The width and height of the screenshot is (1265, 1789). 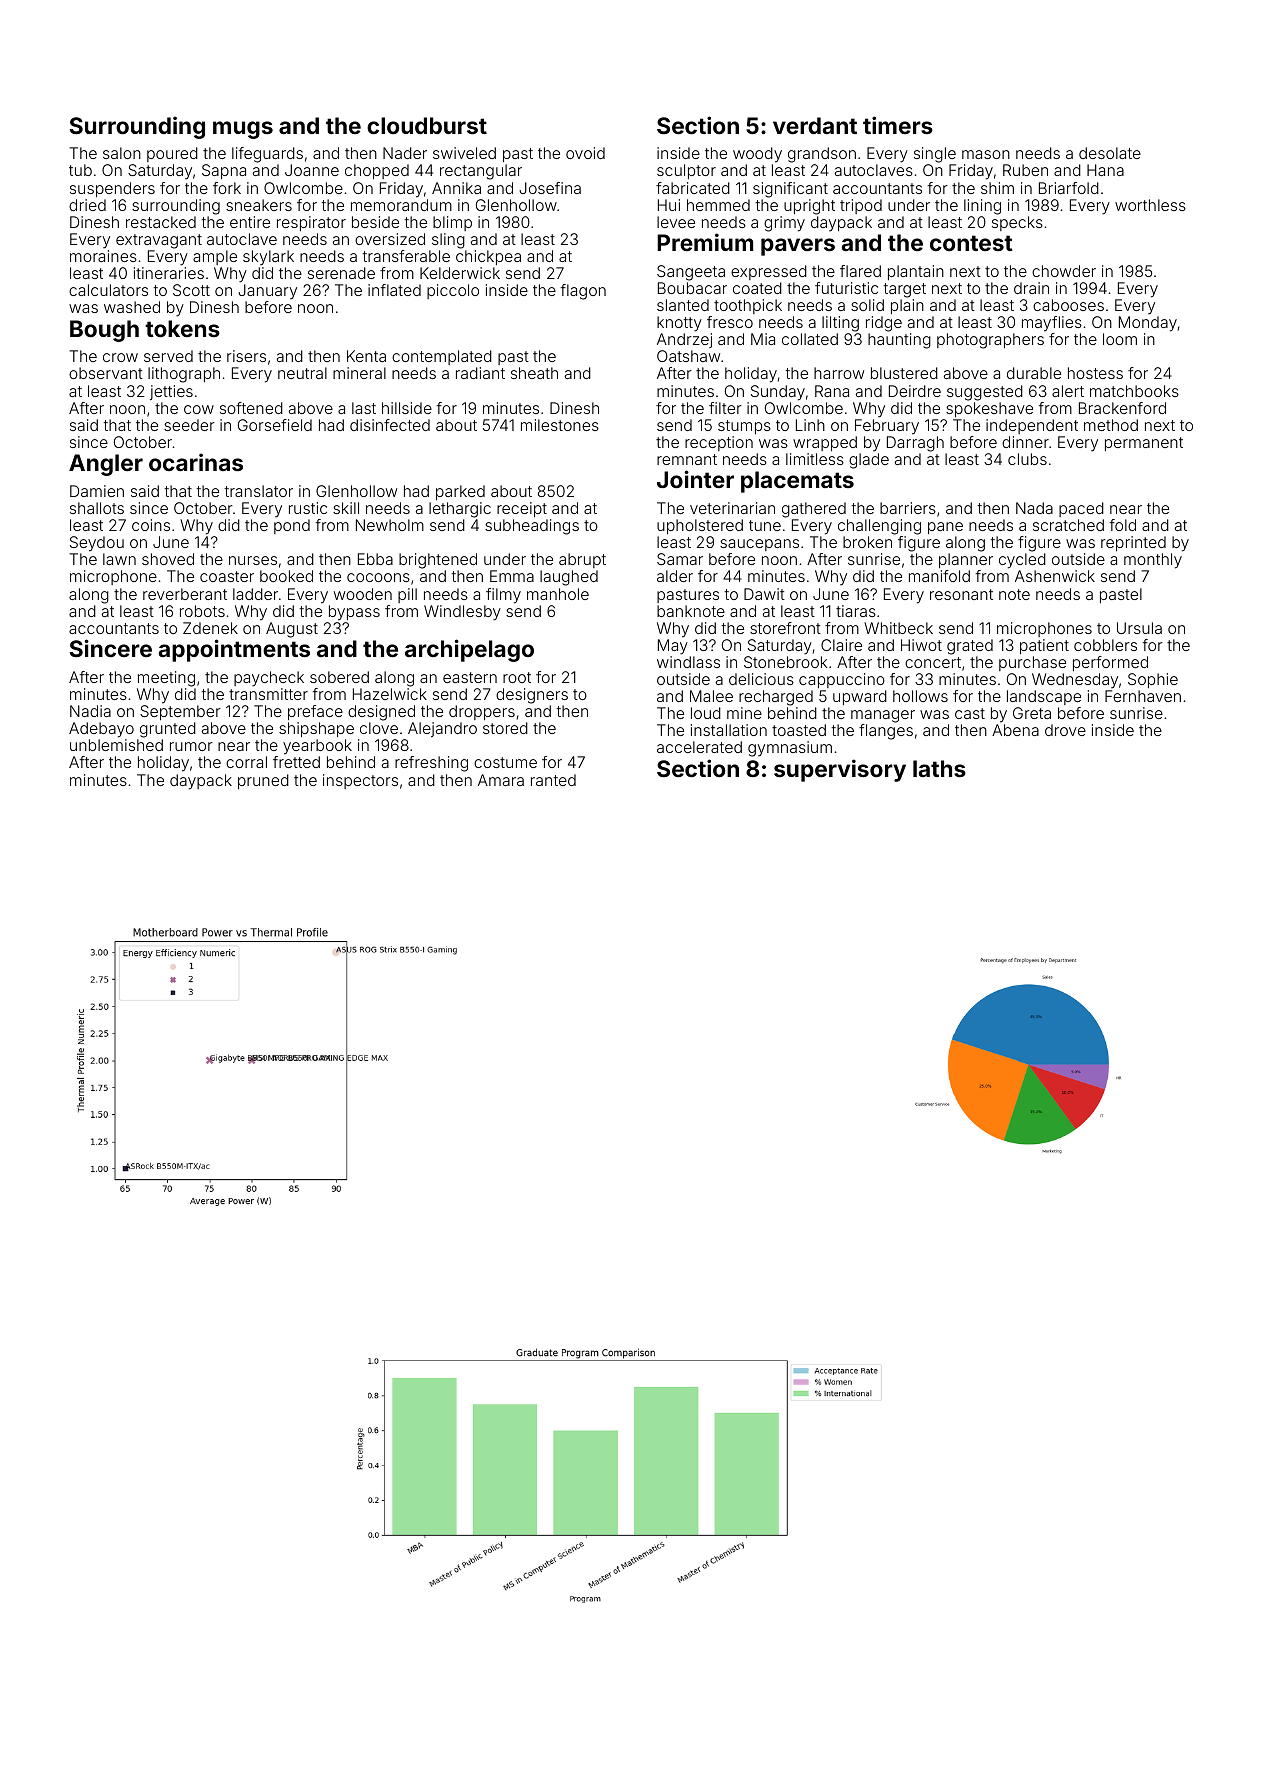 I want to click on flagon, so click(x=583, y=292).
